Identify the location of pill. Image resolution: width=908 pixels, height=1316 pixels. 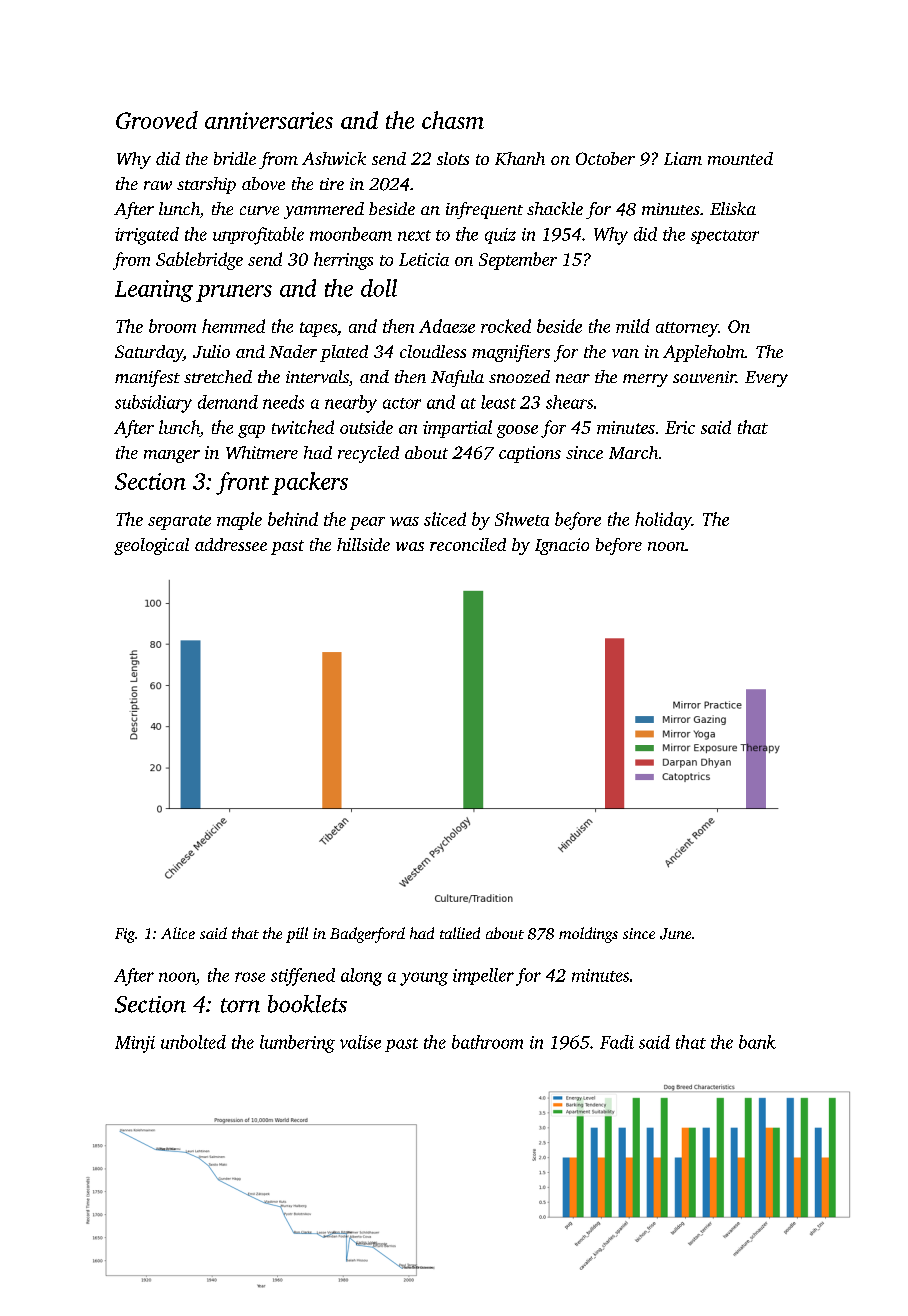
(297, 935).
